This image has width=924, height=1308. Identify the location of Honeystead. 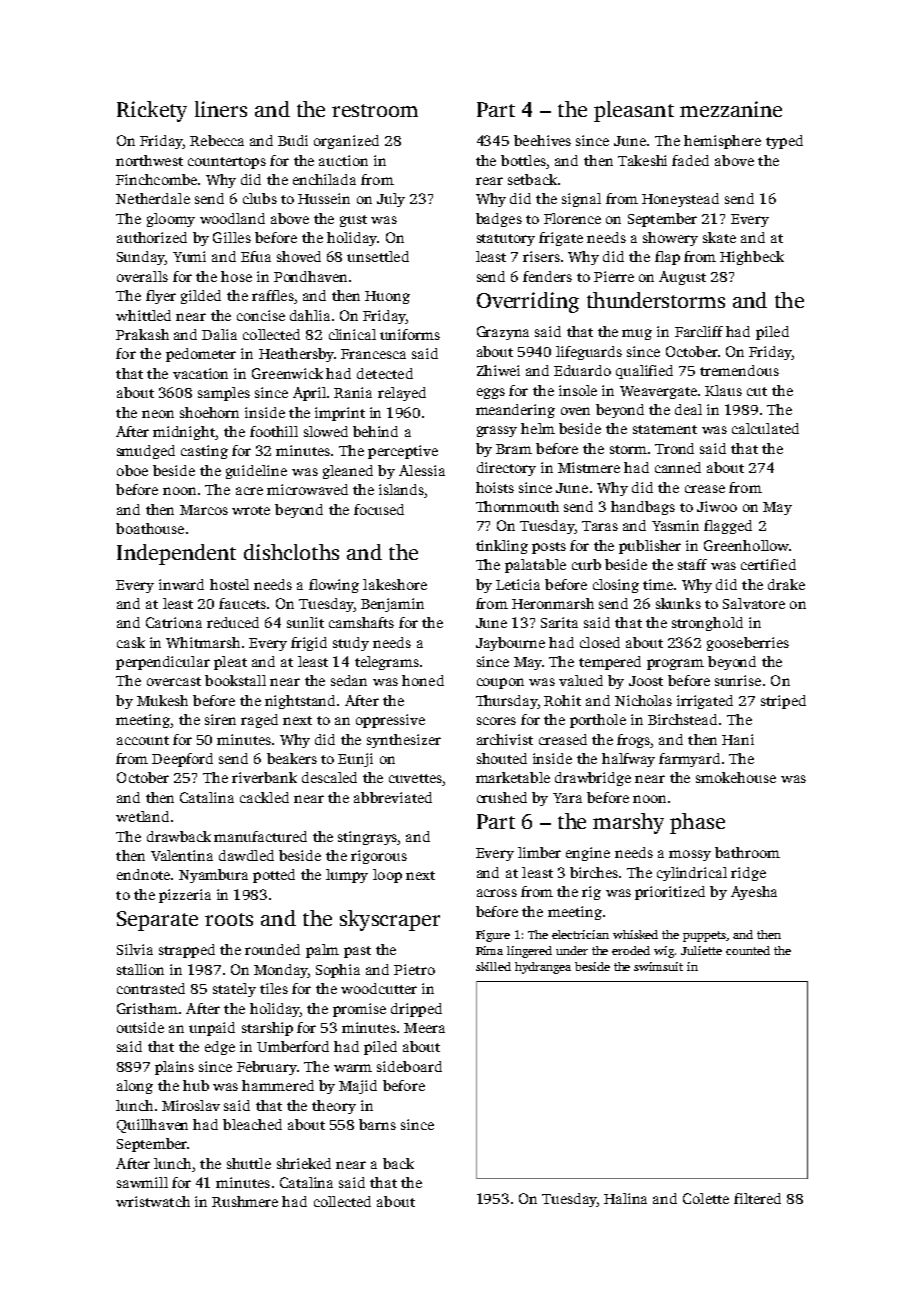
(680, 200).
